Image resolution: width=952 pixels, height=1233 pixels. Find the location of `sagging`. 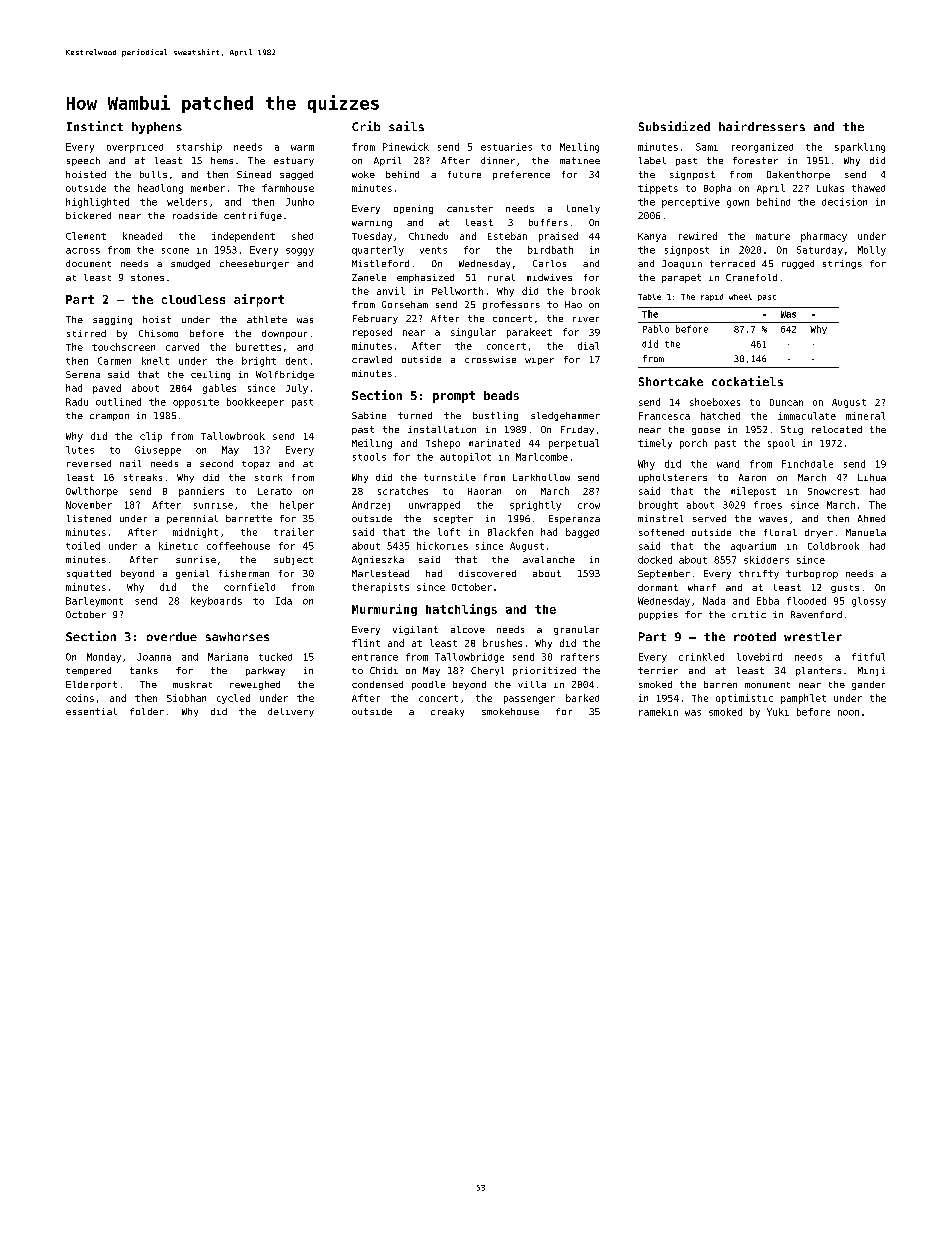

sagging is located at coordinates (112, 320).
